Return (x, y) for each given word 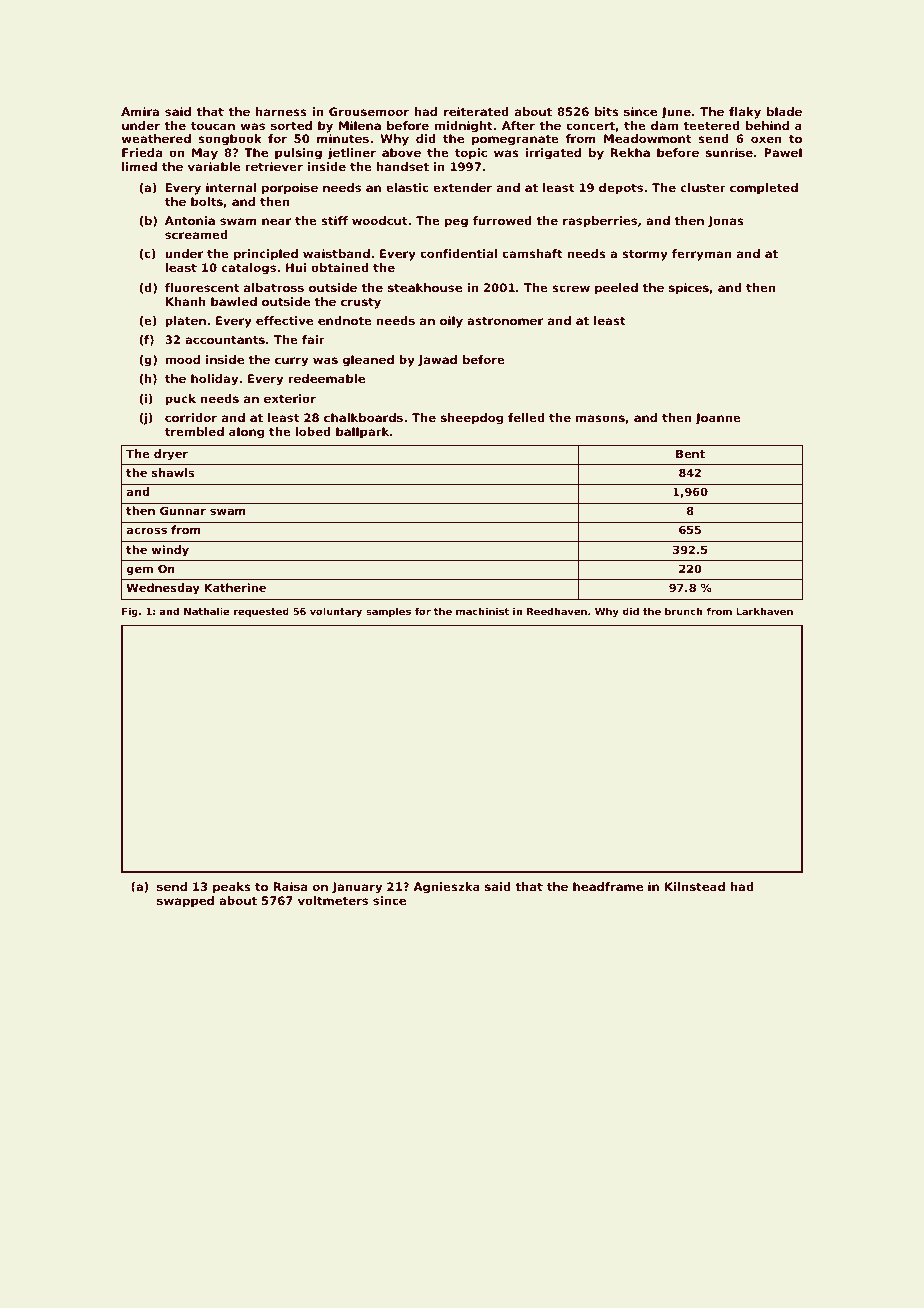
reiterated (476, 111)
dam (664, 125)
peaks (232, 888)
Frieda (142, 152)
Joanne (718, 419)
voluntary (336, 612)
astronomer (505, 321)
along (246, 433)
